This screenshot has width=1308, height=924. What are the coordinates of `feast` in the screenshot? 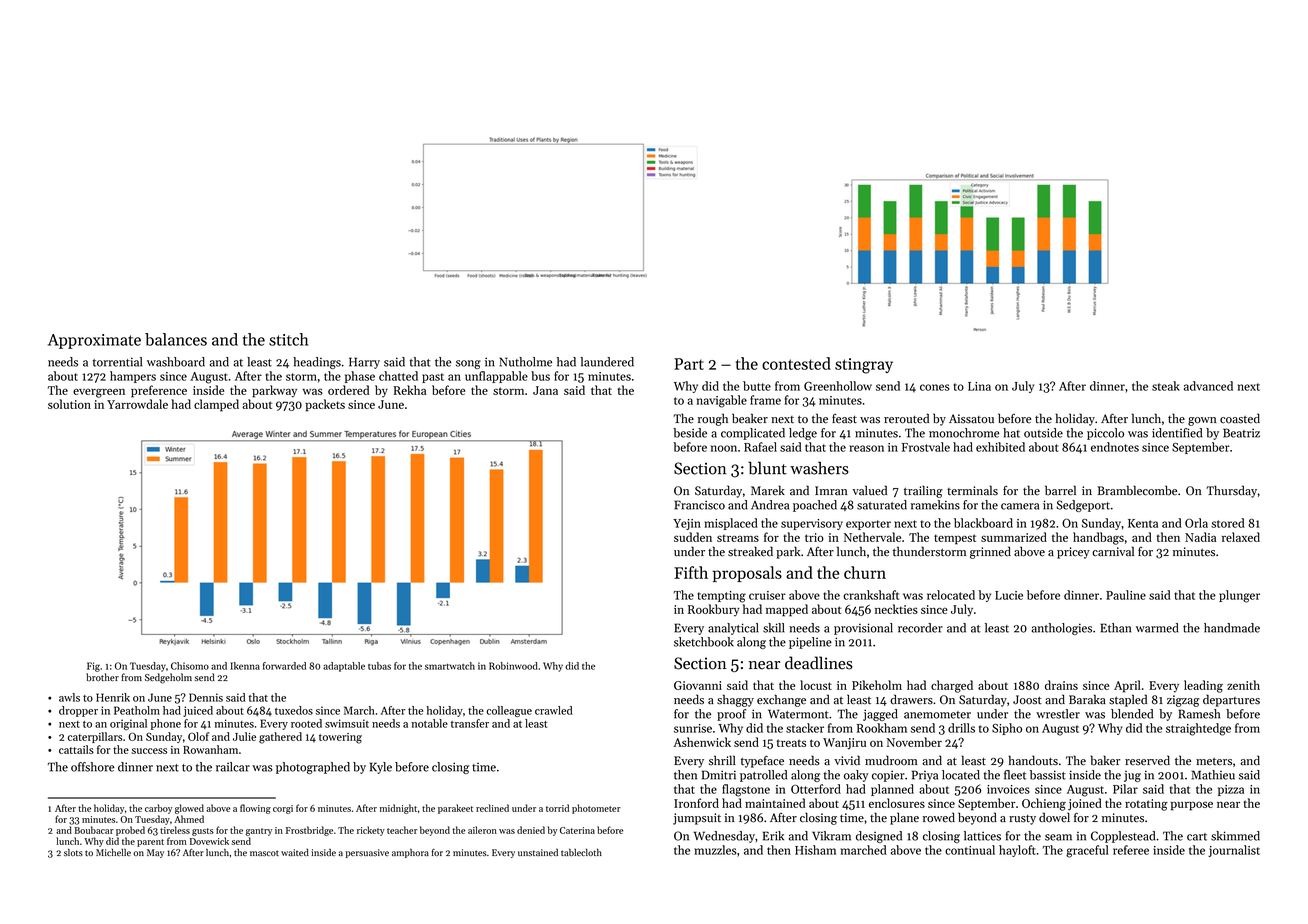 It's located at (844, 419).
